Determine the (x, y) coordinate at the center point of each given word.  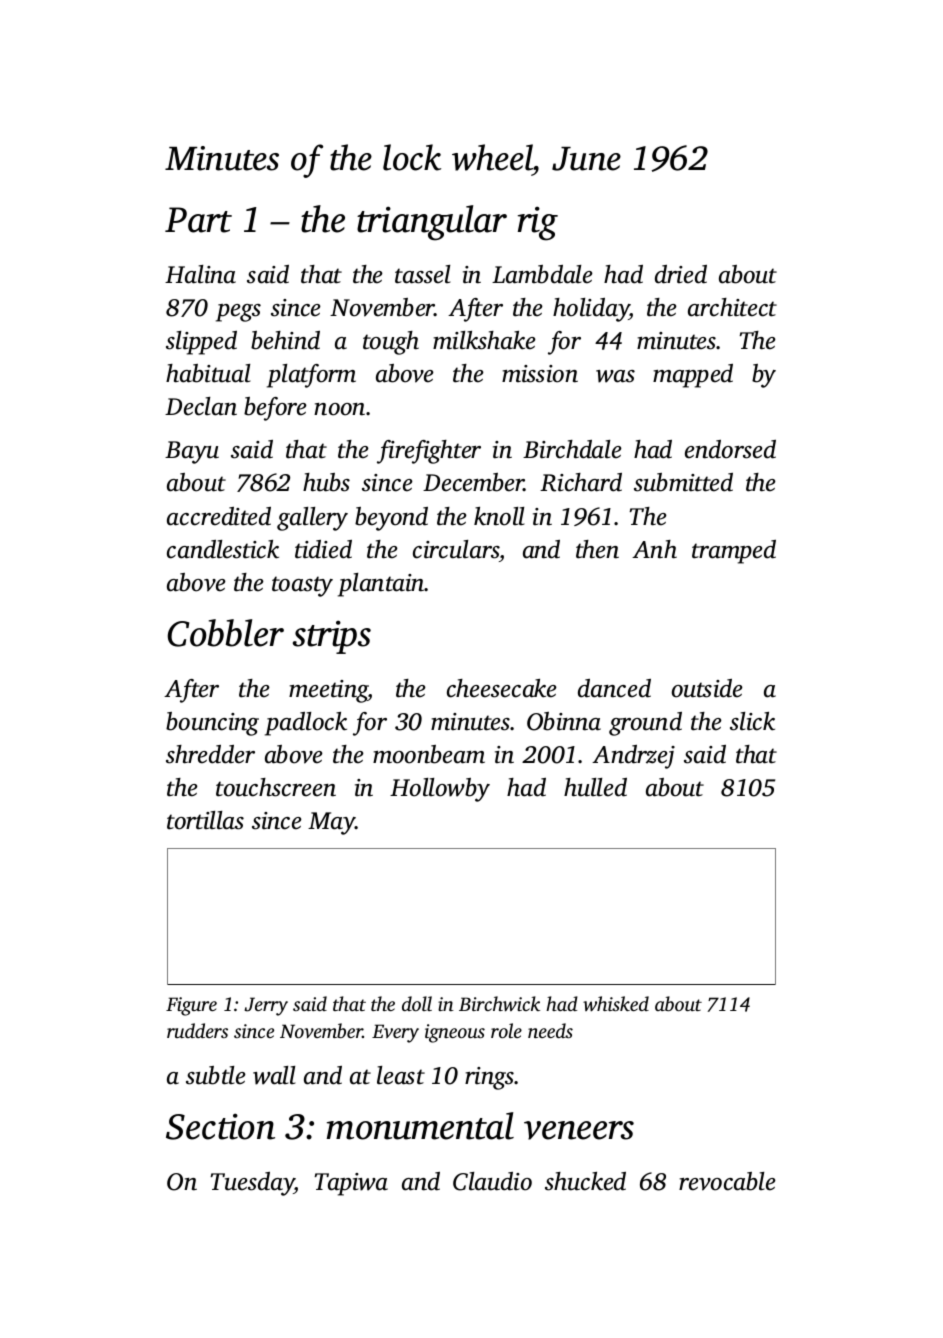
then (597, 549)
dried (681, 274)
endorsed (730, 449)
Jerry (266, 1006)
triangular (432, 223)
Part (198, 220)
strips (332, 637)
